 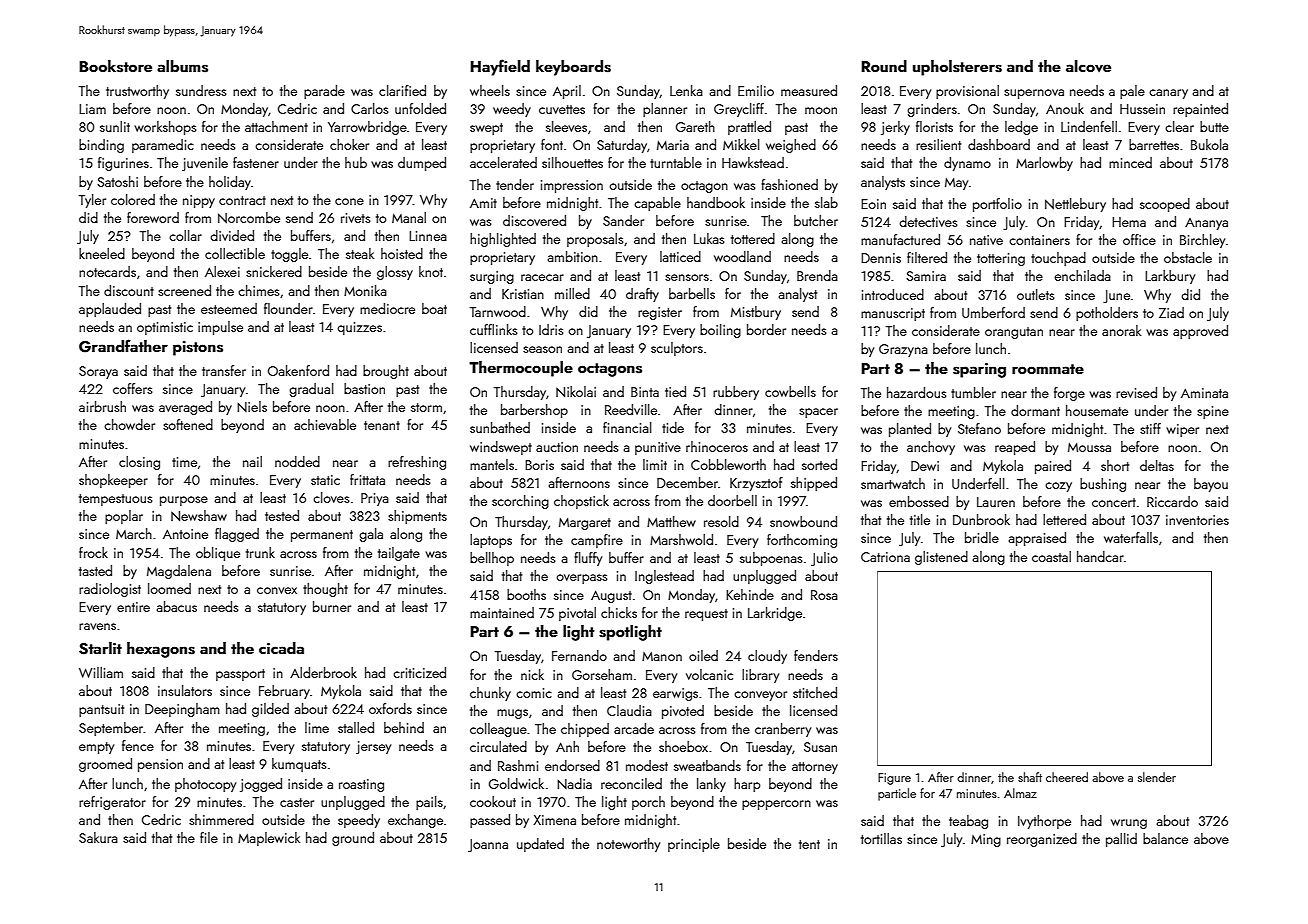 What do you see at coordinates (1157, 777) in the image?
I see `slender` at bounding box center [1157, 777].
